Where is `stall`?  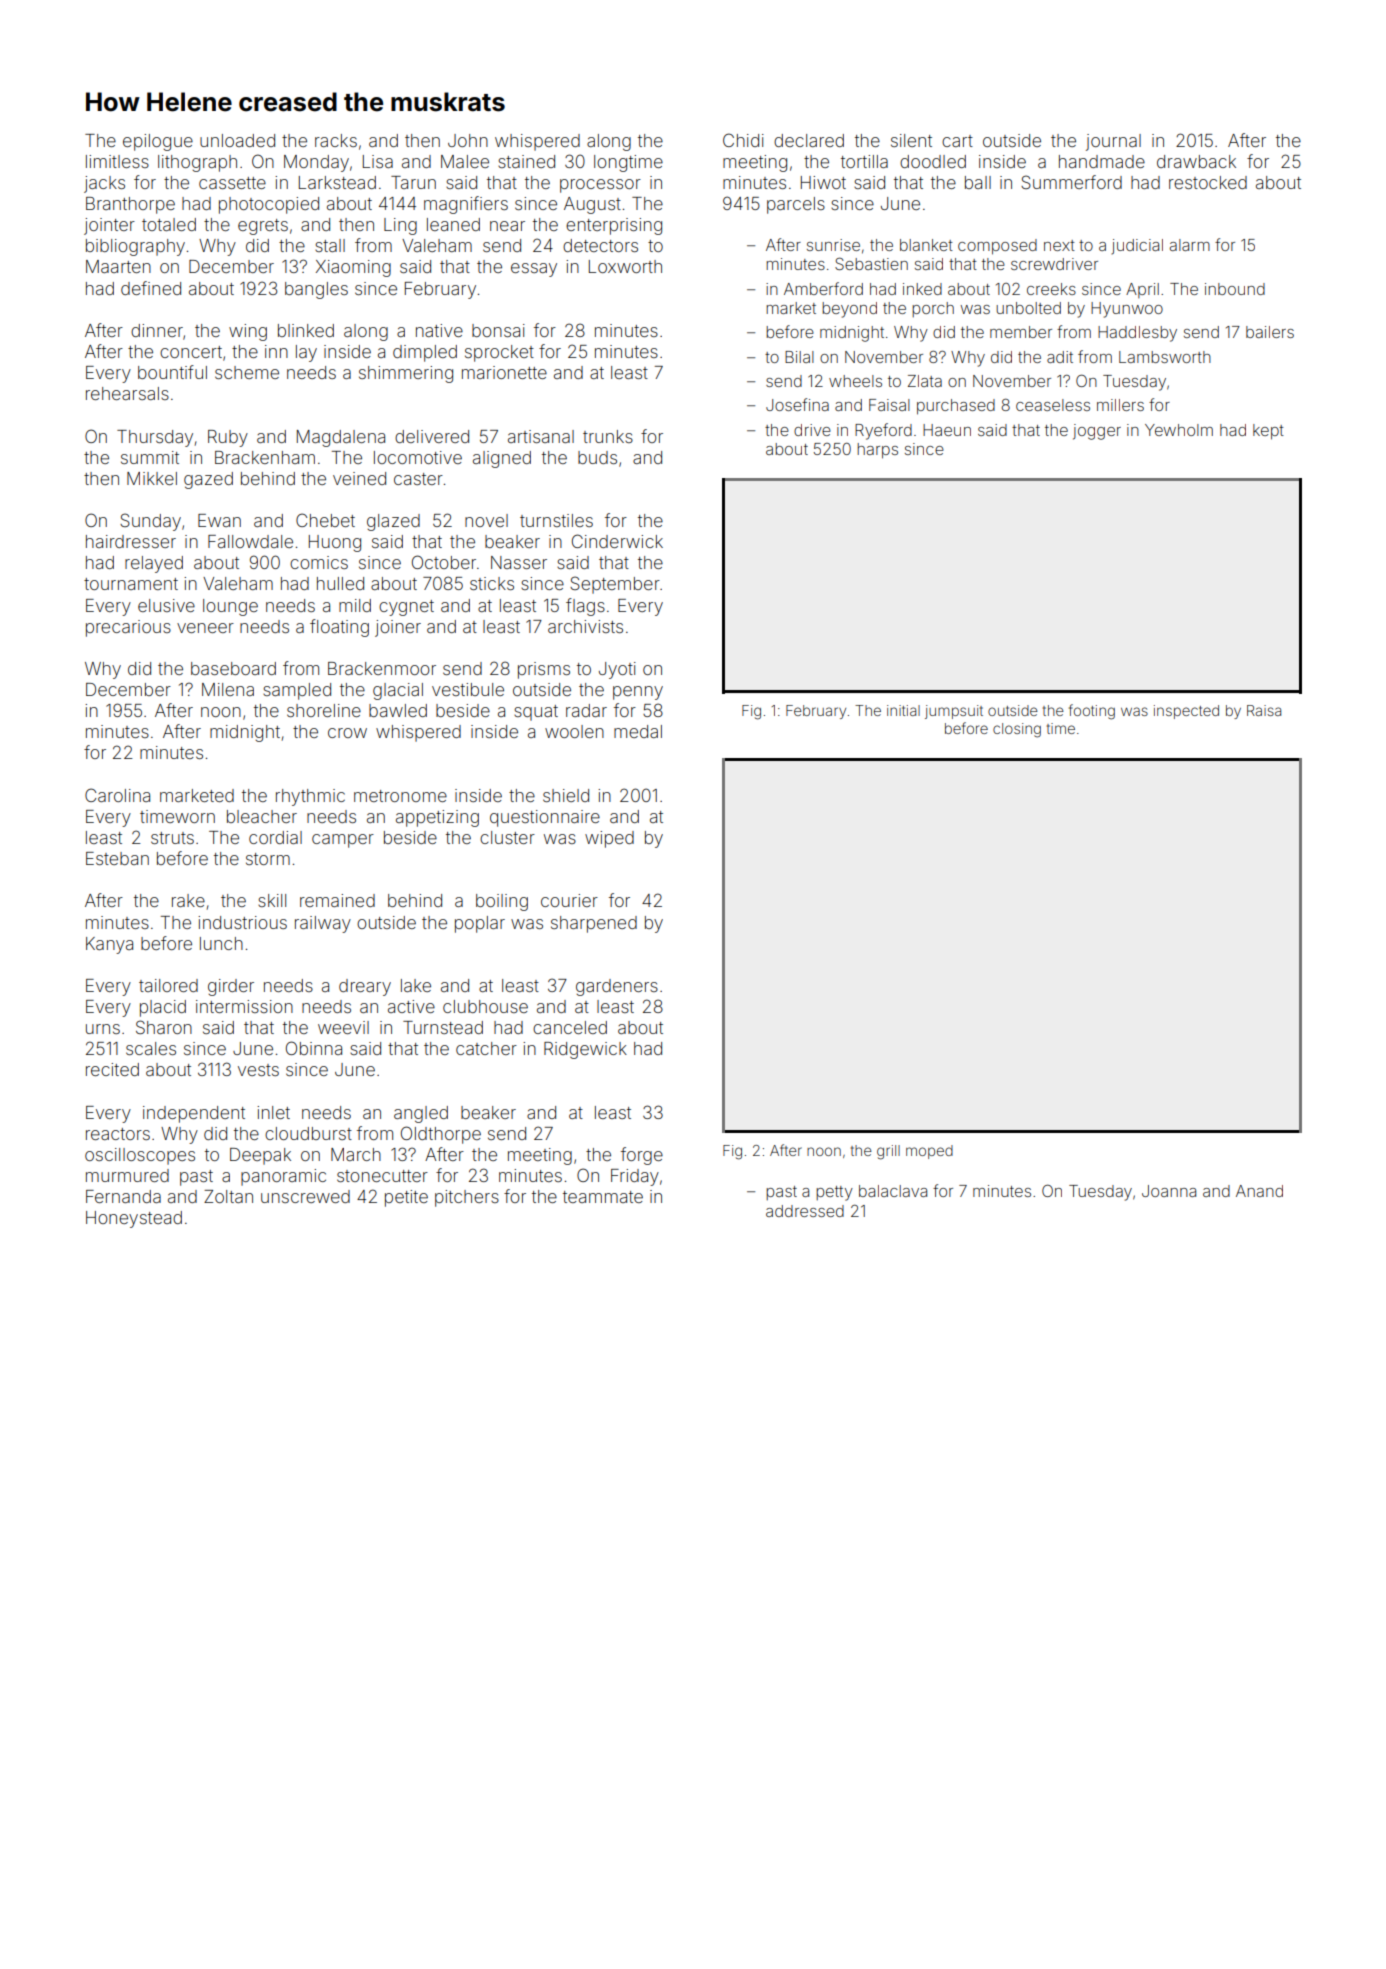
stall is located at coordinates (330, 245).
